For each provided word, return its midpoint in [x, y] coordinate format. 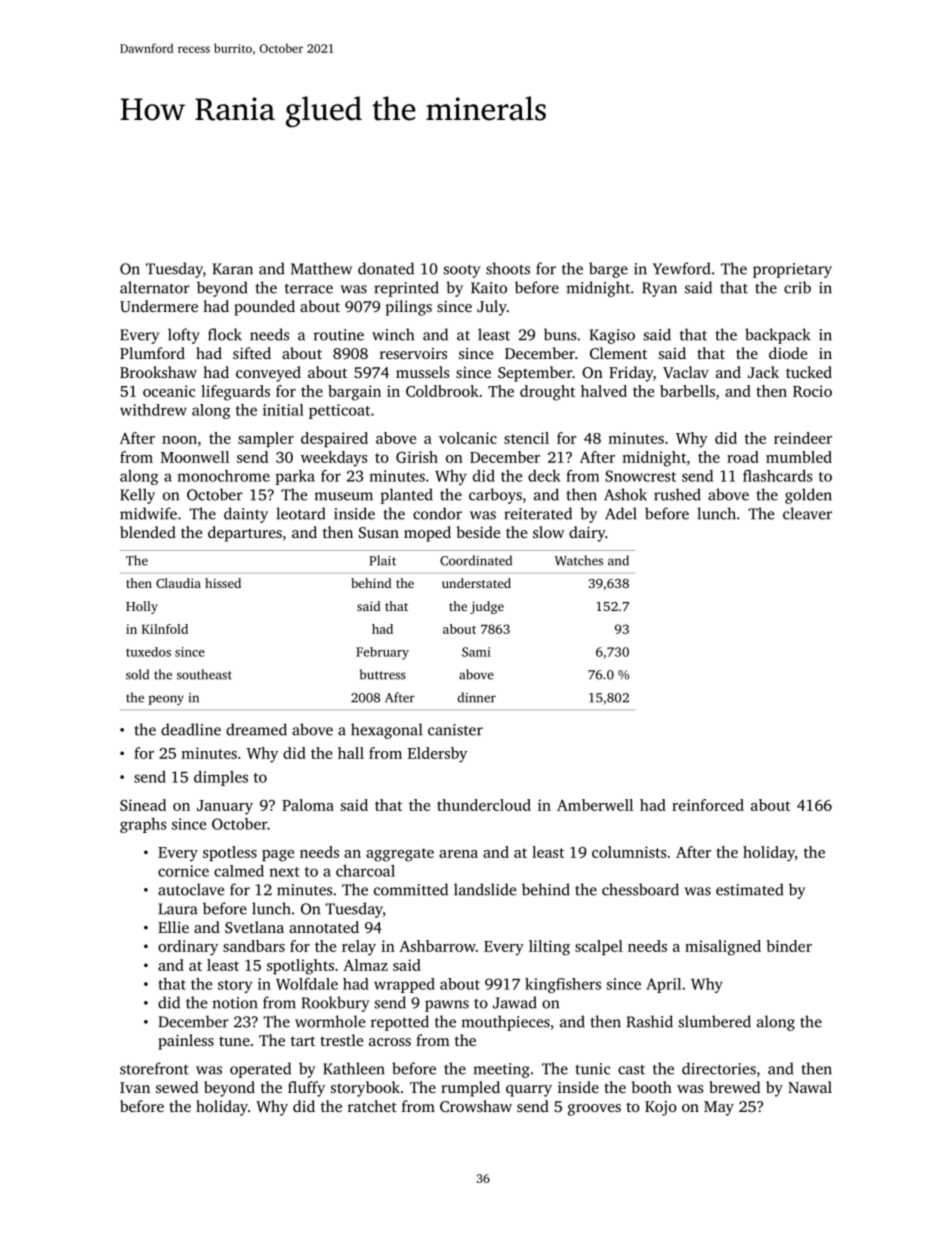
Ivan [135, 1087]
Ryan [659, 289]
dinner [476, 697]
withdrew [153, 410]
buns [560, 334]
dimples [221, 778]
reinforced [708, 805]
